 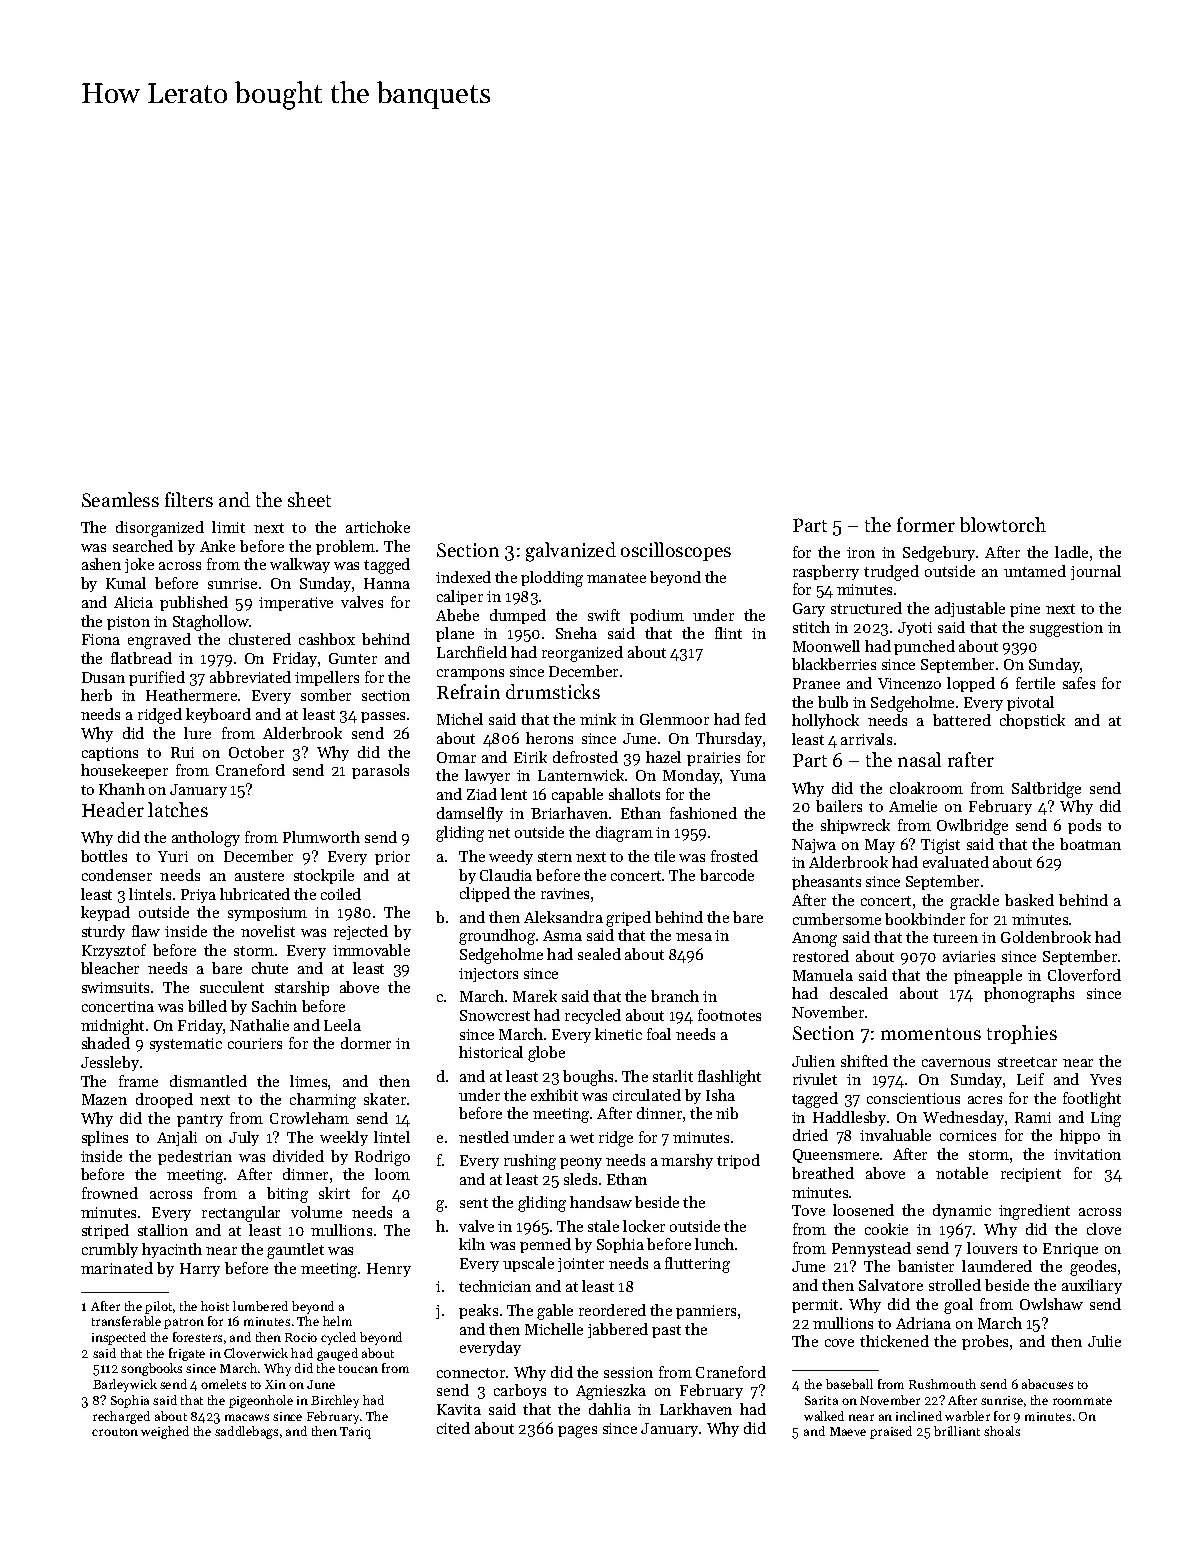 What do you see at coordinates (495, 1015) in the page?
I see `Snowcrest` at bounding box center [495, 1015].
